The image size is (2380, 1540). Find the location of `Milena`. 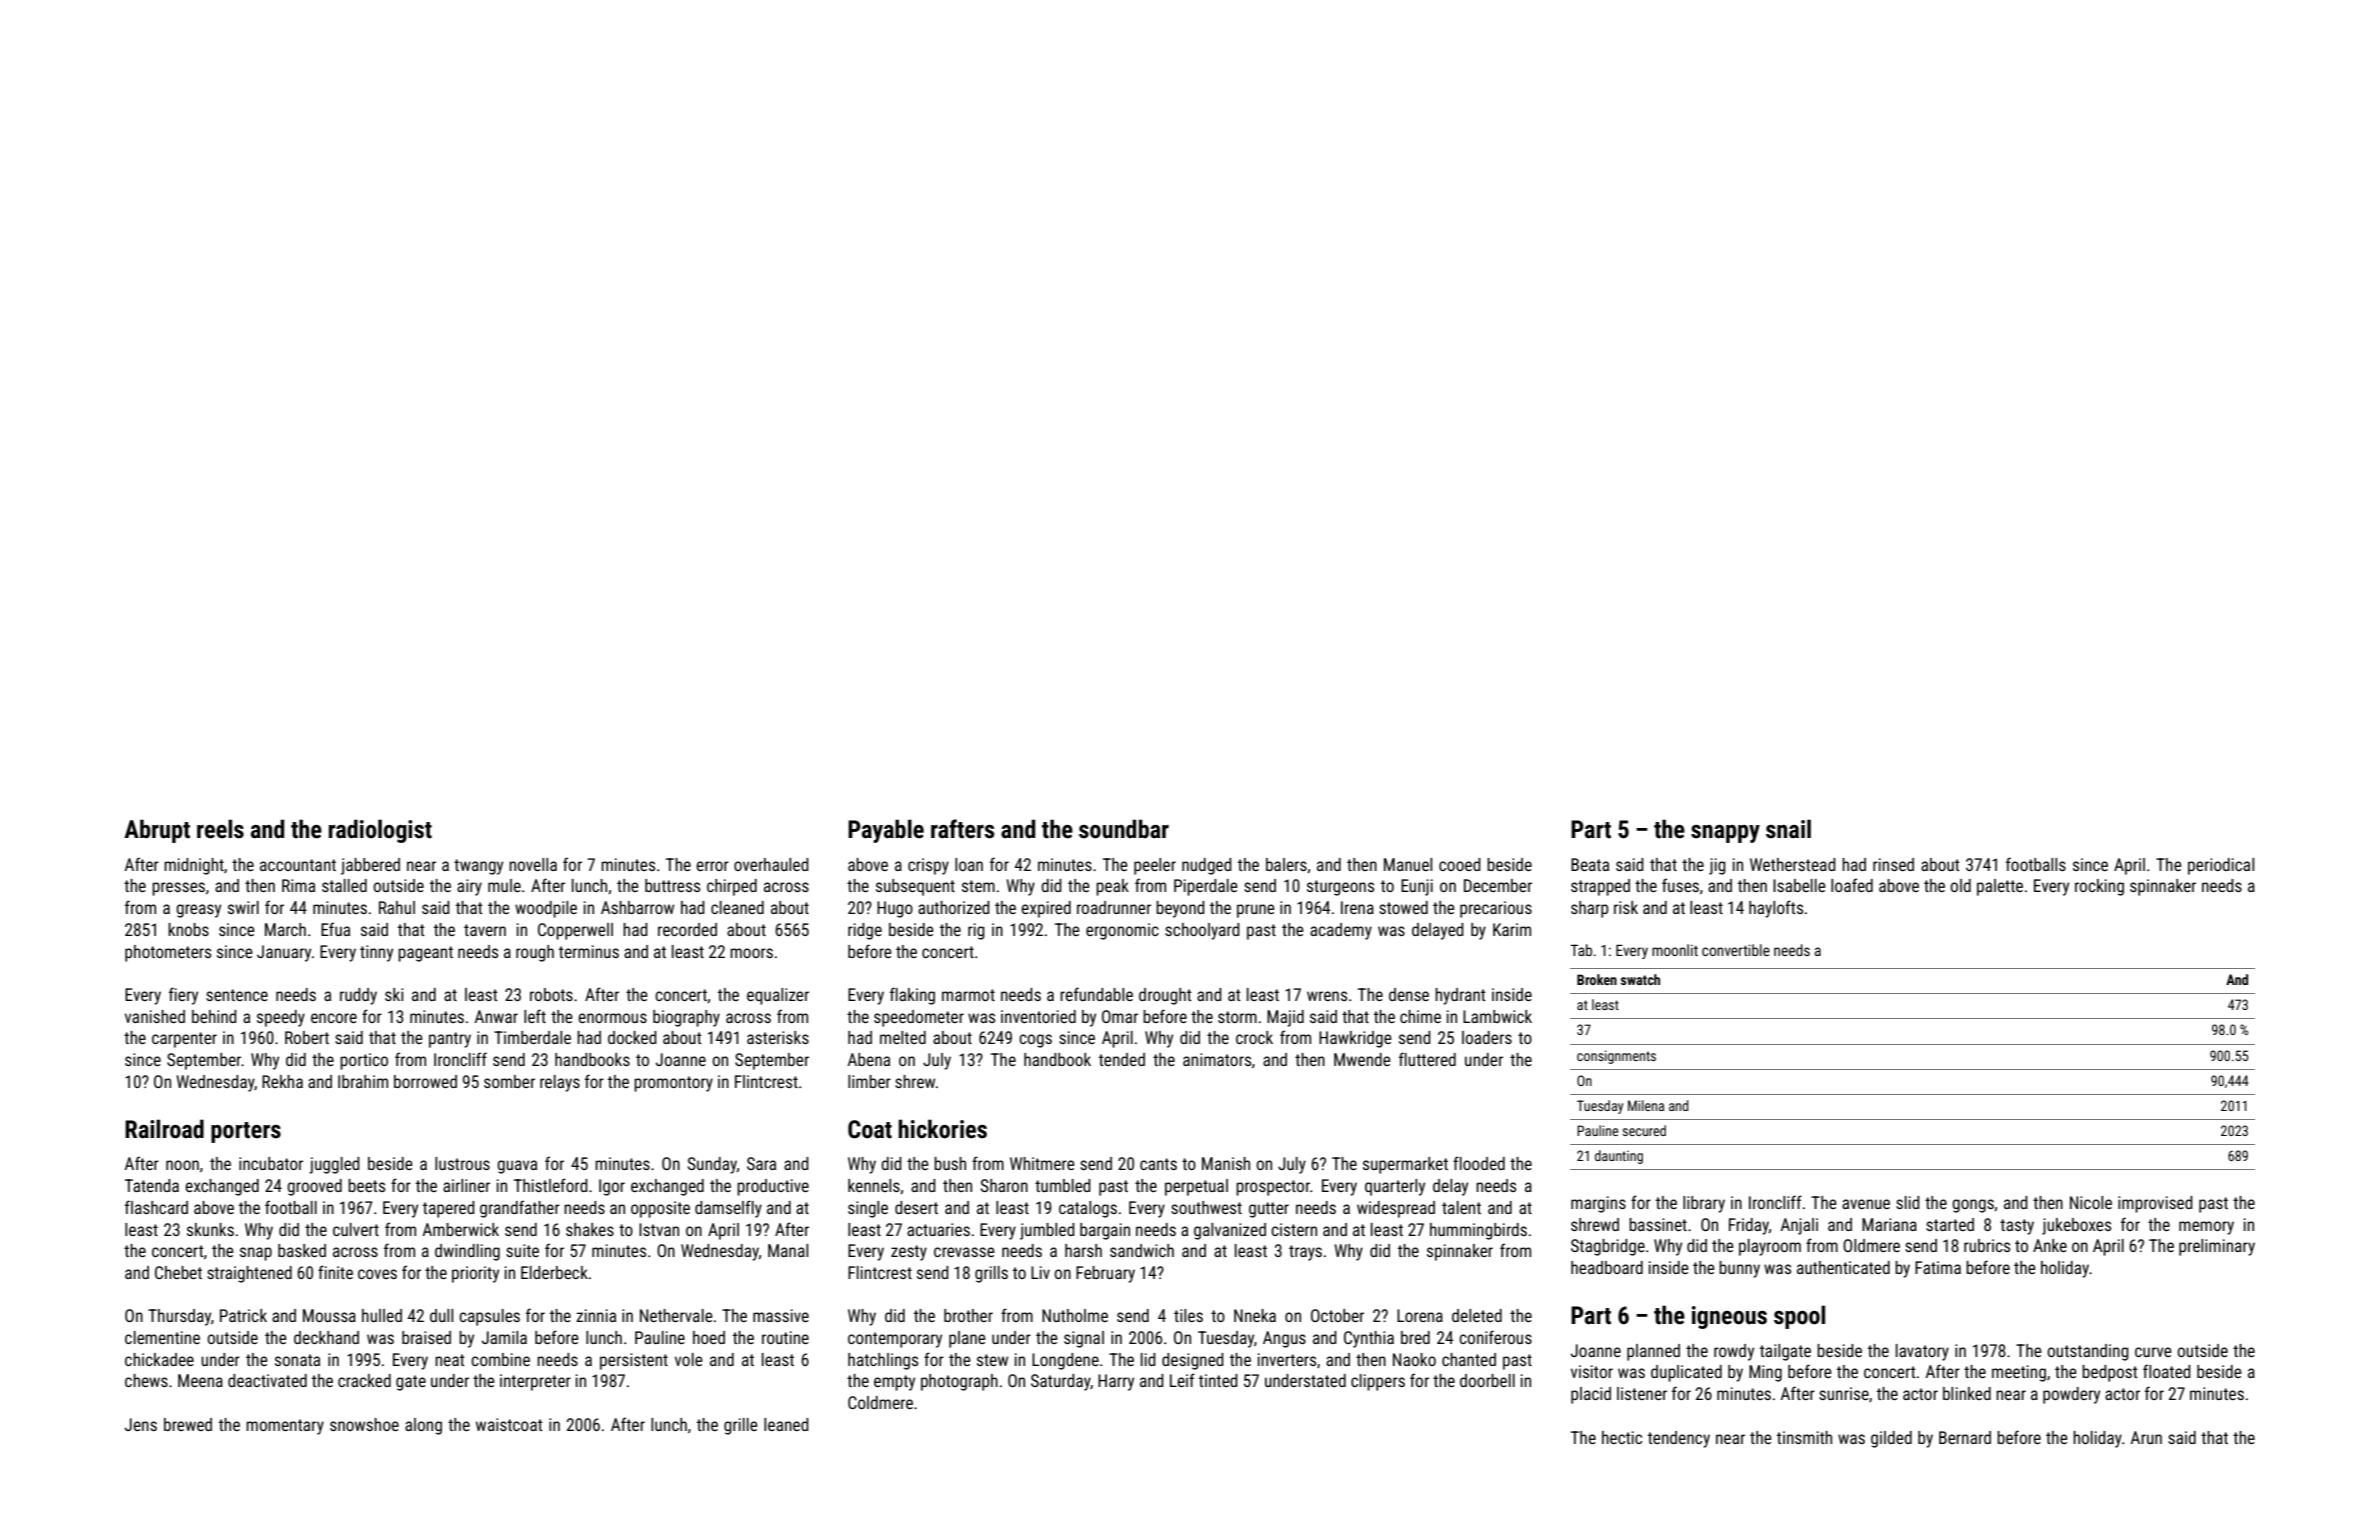

Milena is located at coordinates (1646, 1105).
